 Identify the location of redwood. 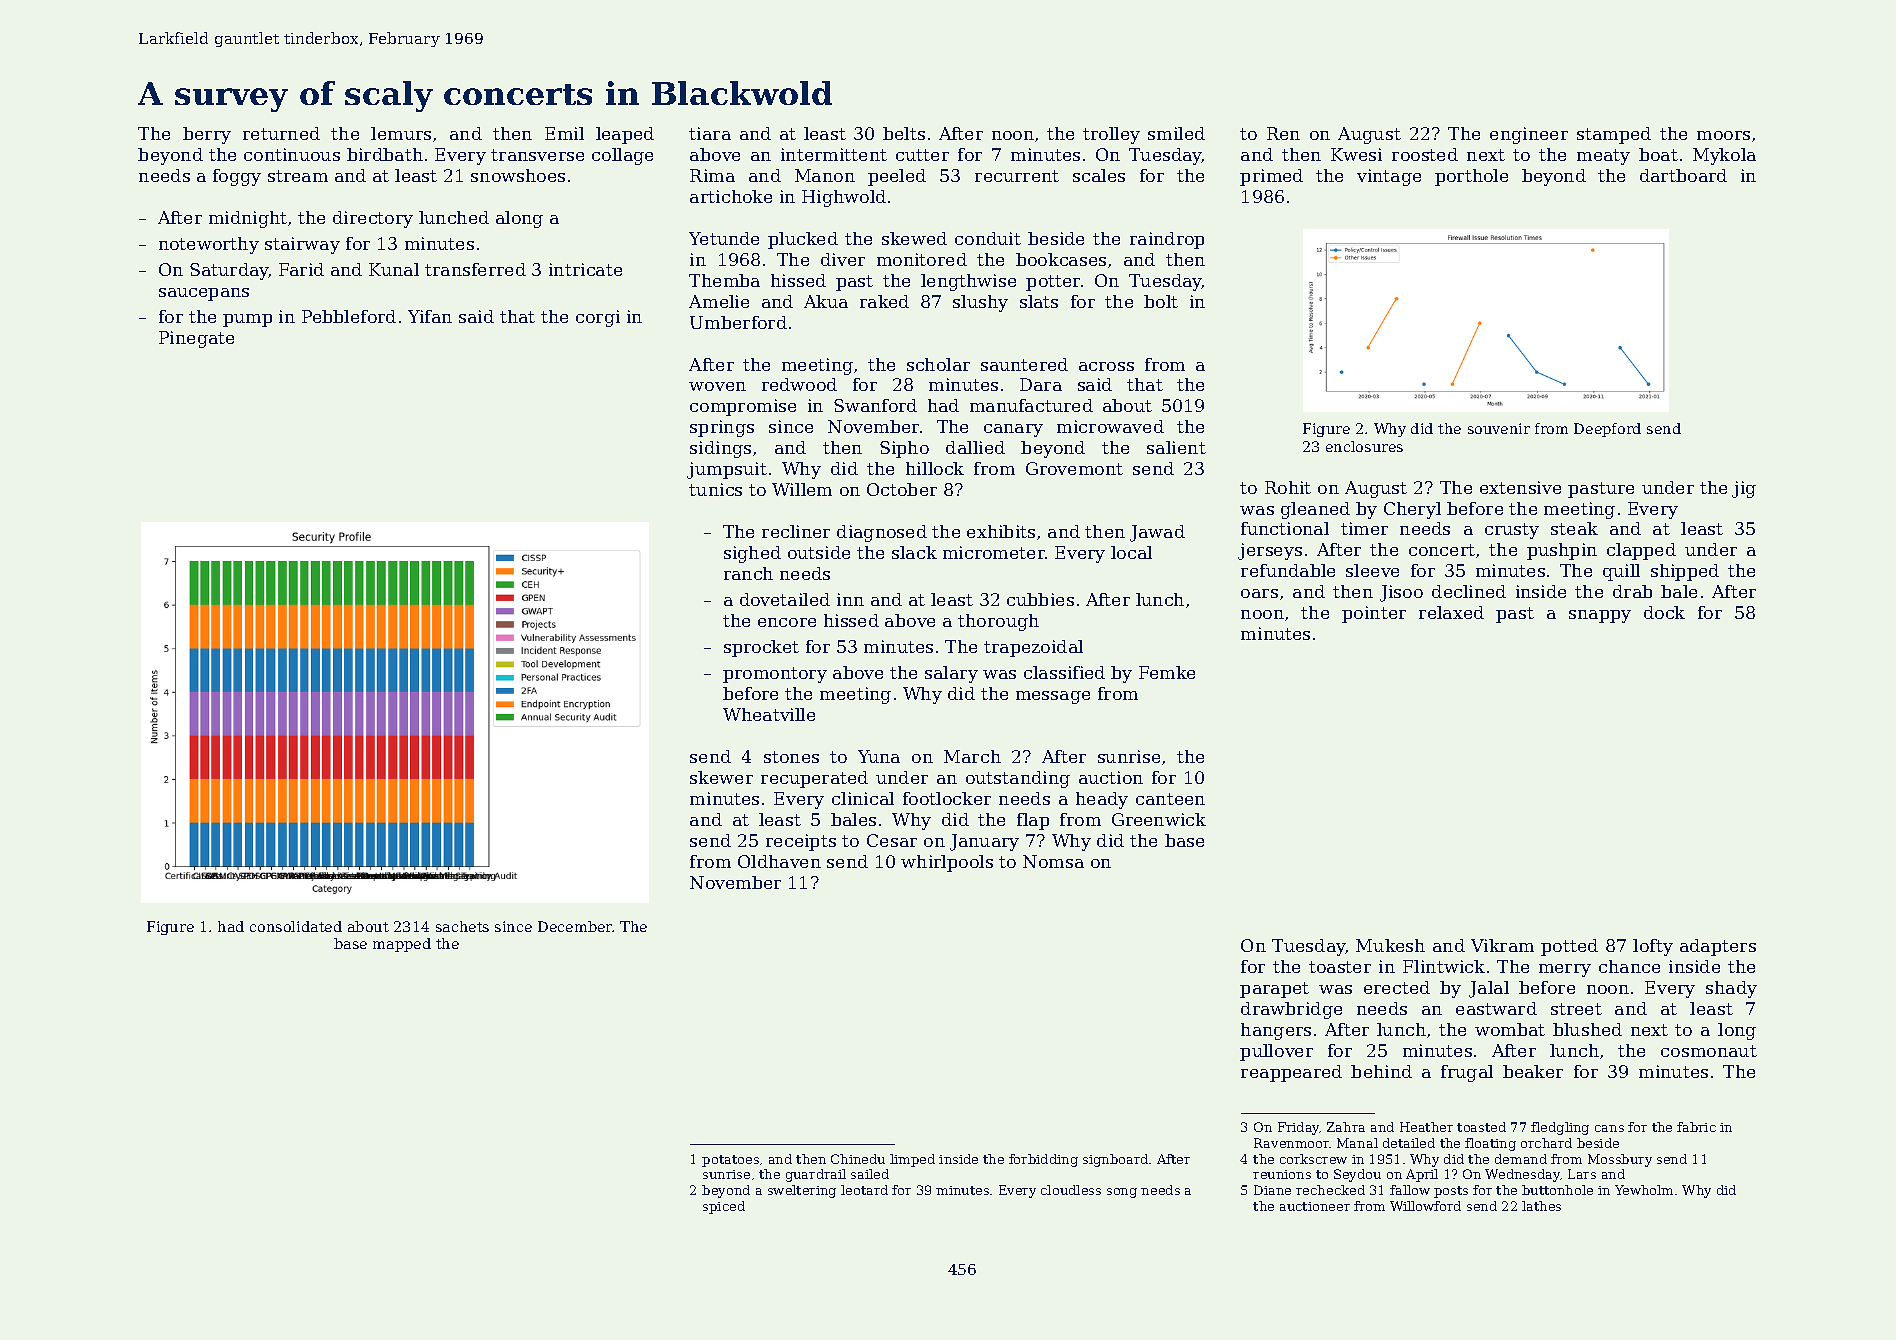
(799, 384).
